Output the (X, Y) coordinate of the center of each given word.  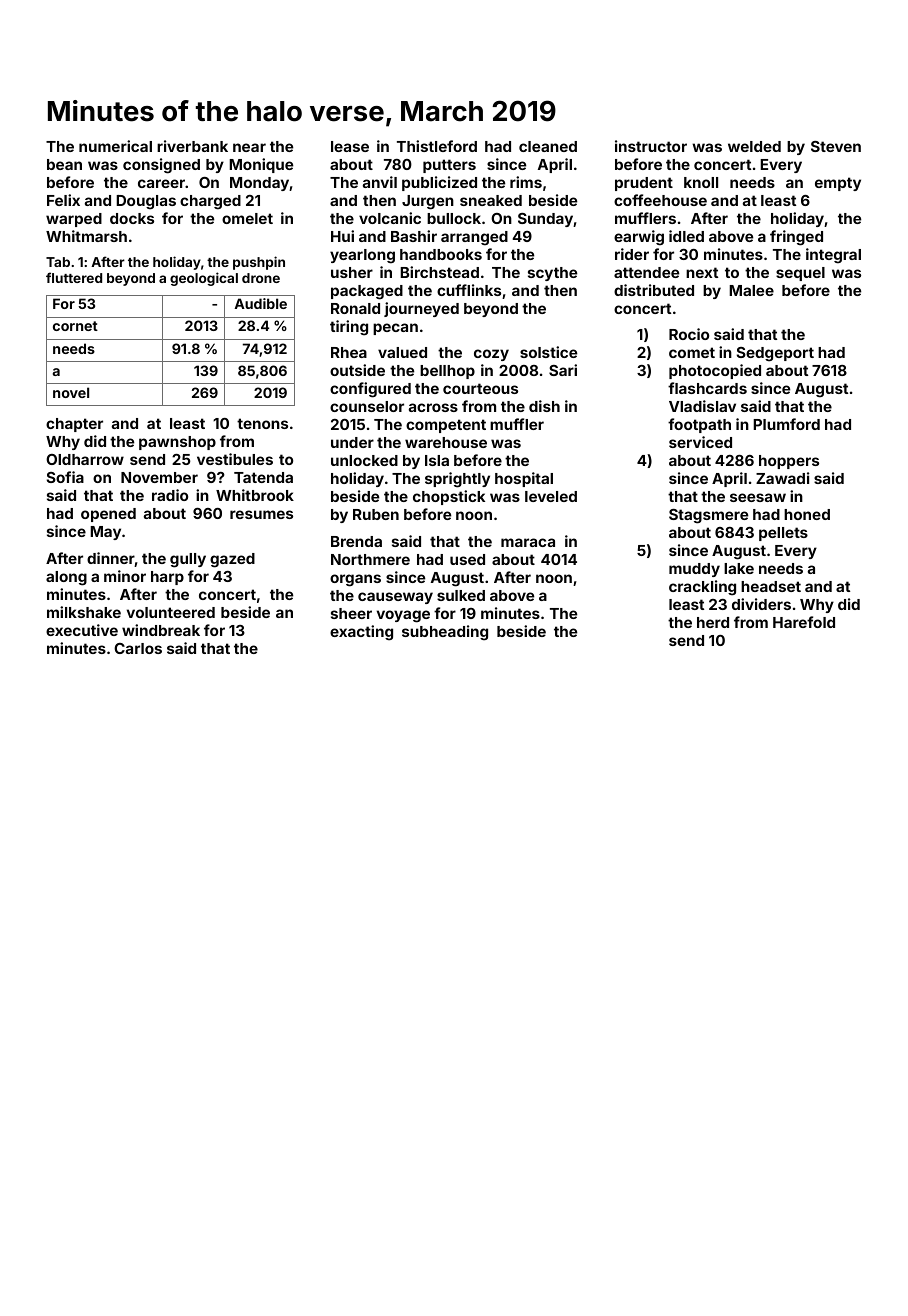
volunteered (171, 612)
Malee (751, 290)
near (249, 147)
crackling (702, 588)
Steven (836, 146)
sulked (461, 595)
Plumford (786, 424)
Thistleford (437, 146)
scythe (552, 274)
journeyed (421, 309)
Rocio (689, 334)
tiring (349, 328)
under (352, 442)
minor (125, 576)
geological (204, 279)
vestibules (235, 459)
